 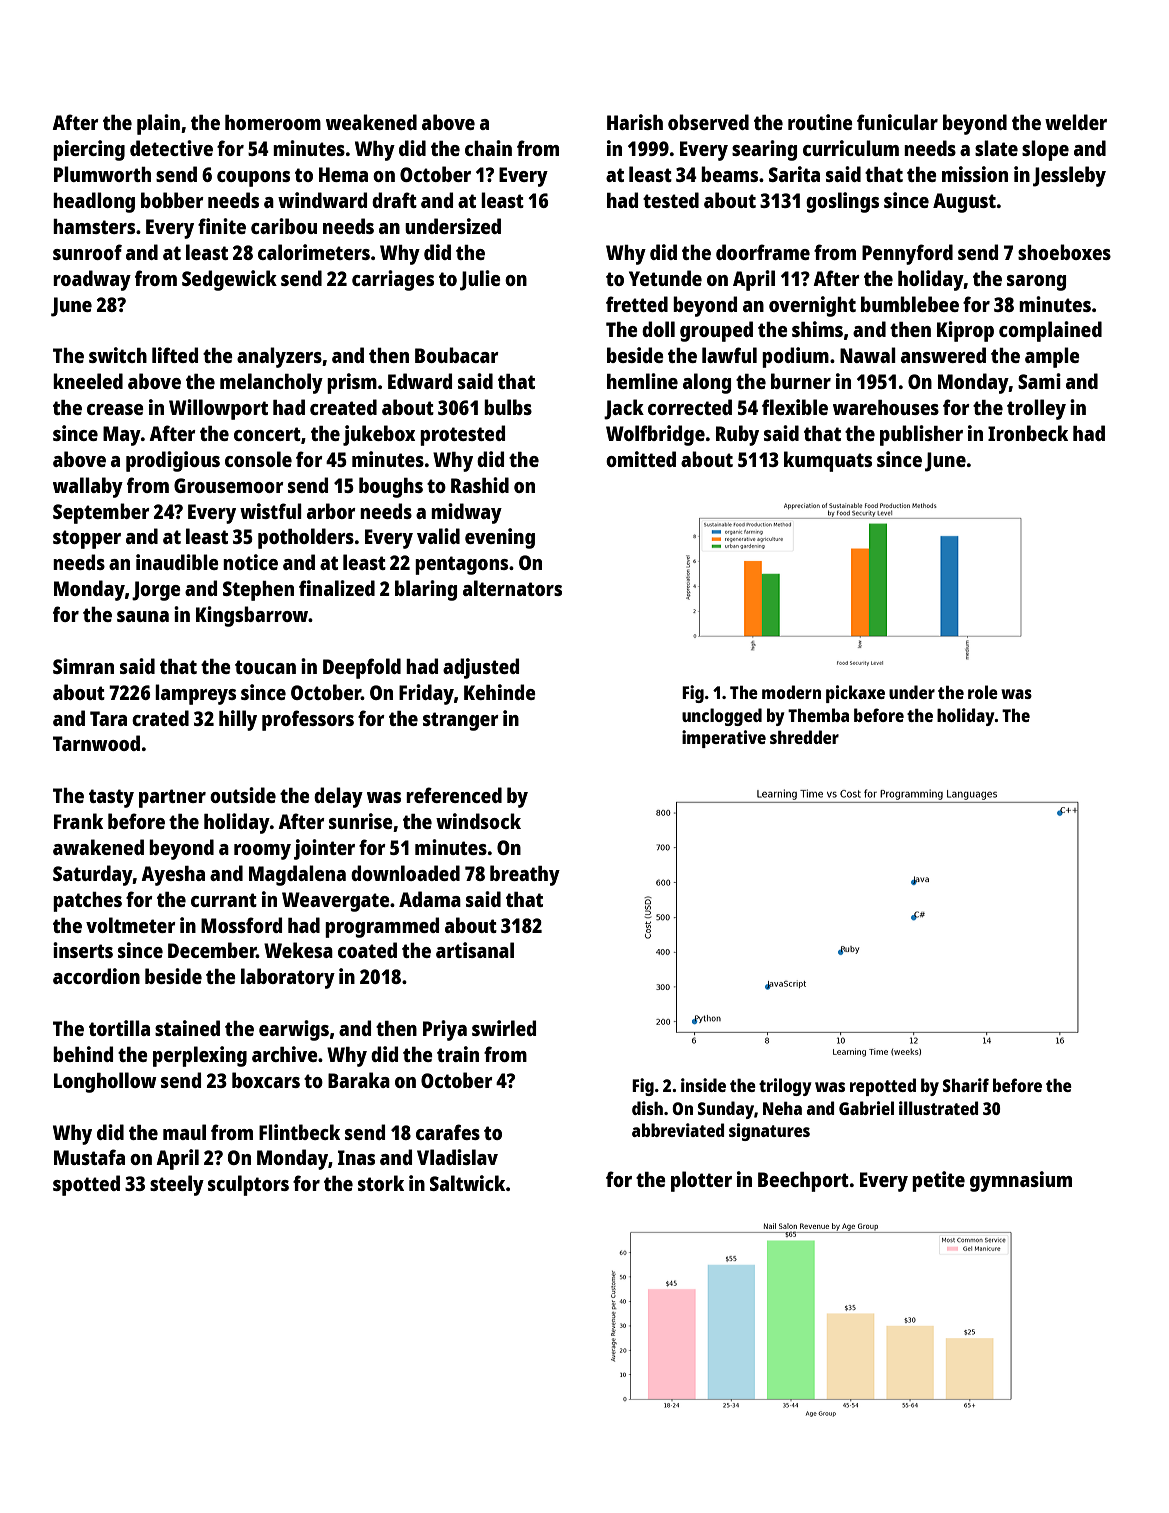 What do you see at coordinates (886, 407) in the page?
I see `warehouses` at bounding box center [886, 407].
